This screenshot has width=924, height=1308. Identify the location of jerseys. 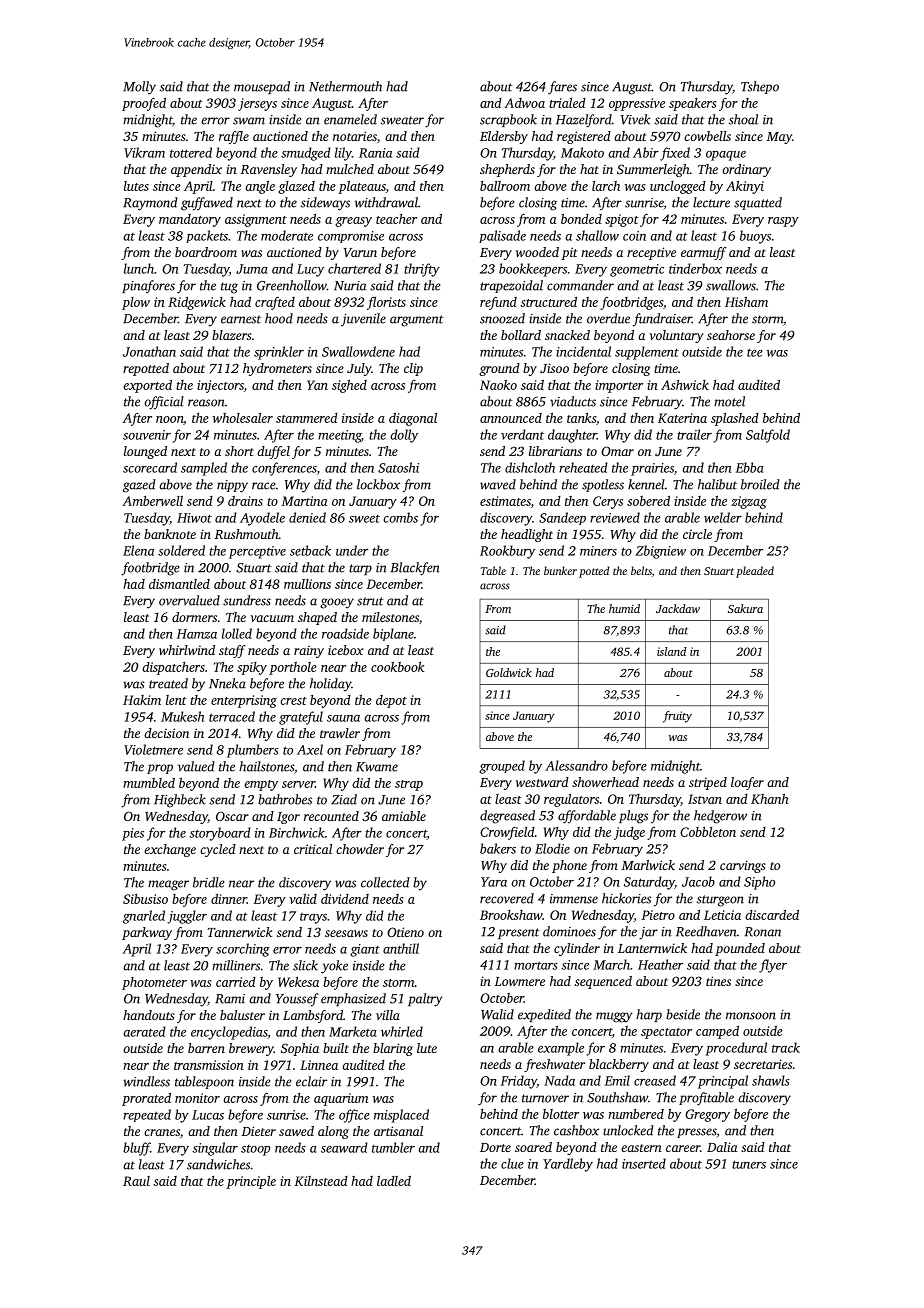
(257, 104).
